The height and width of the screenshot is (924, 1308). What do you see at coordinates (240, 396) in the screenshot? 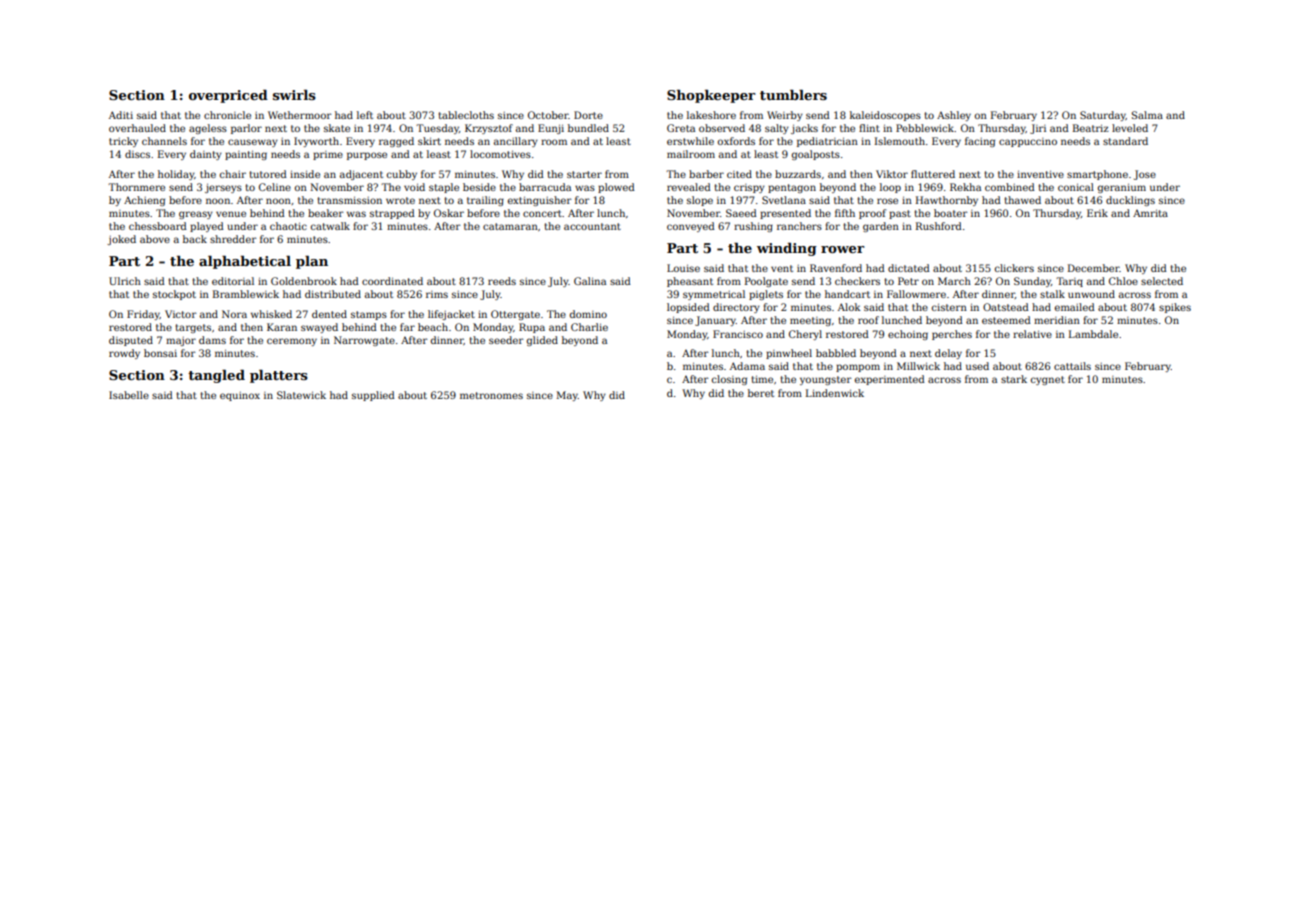
I see `equinox` at bounding box center [240, 396].
